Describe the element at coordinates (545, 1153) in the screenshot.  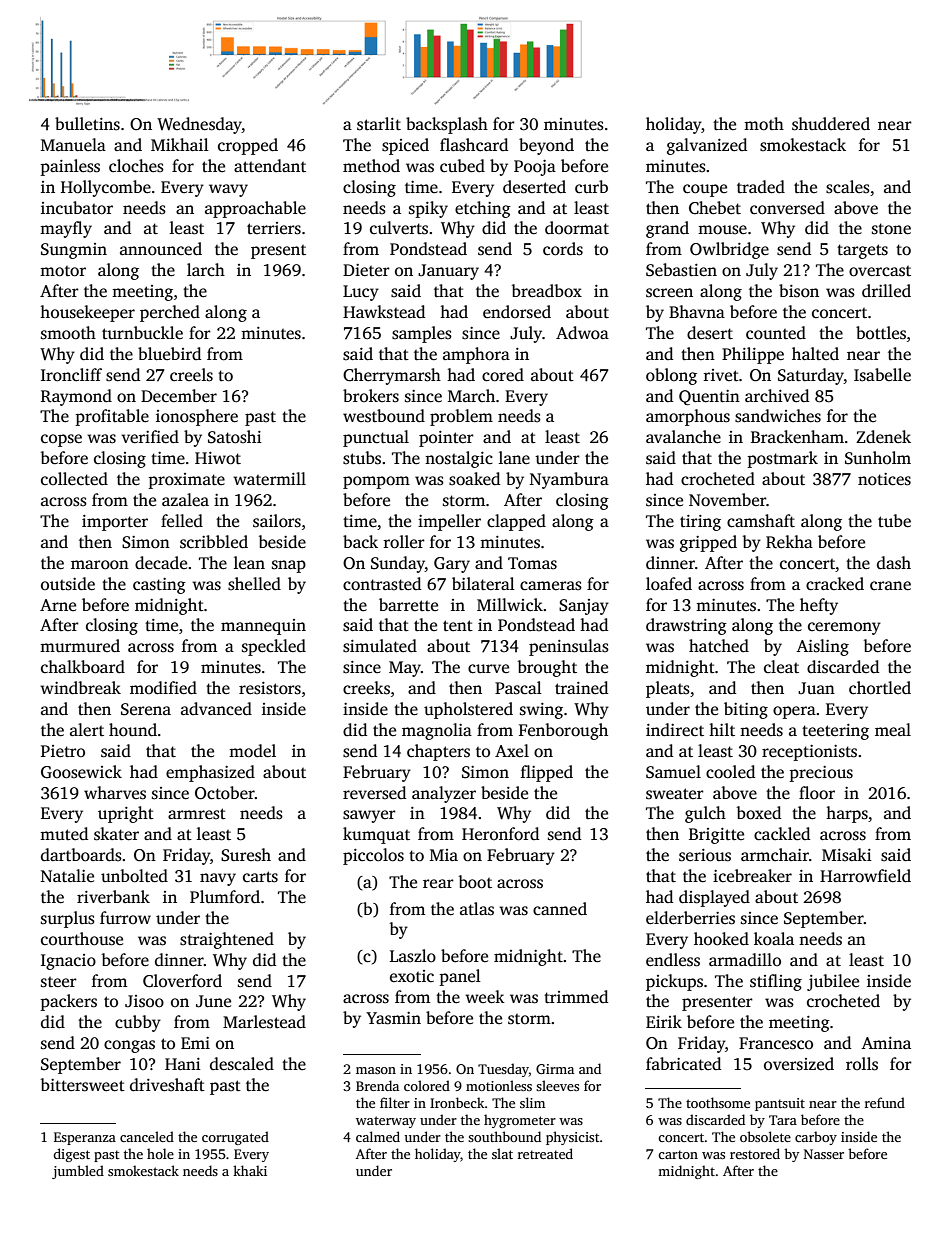
I see `retreated` at that location.
